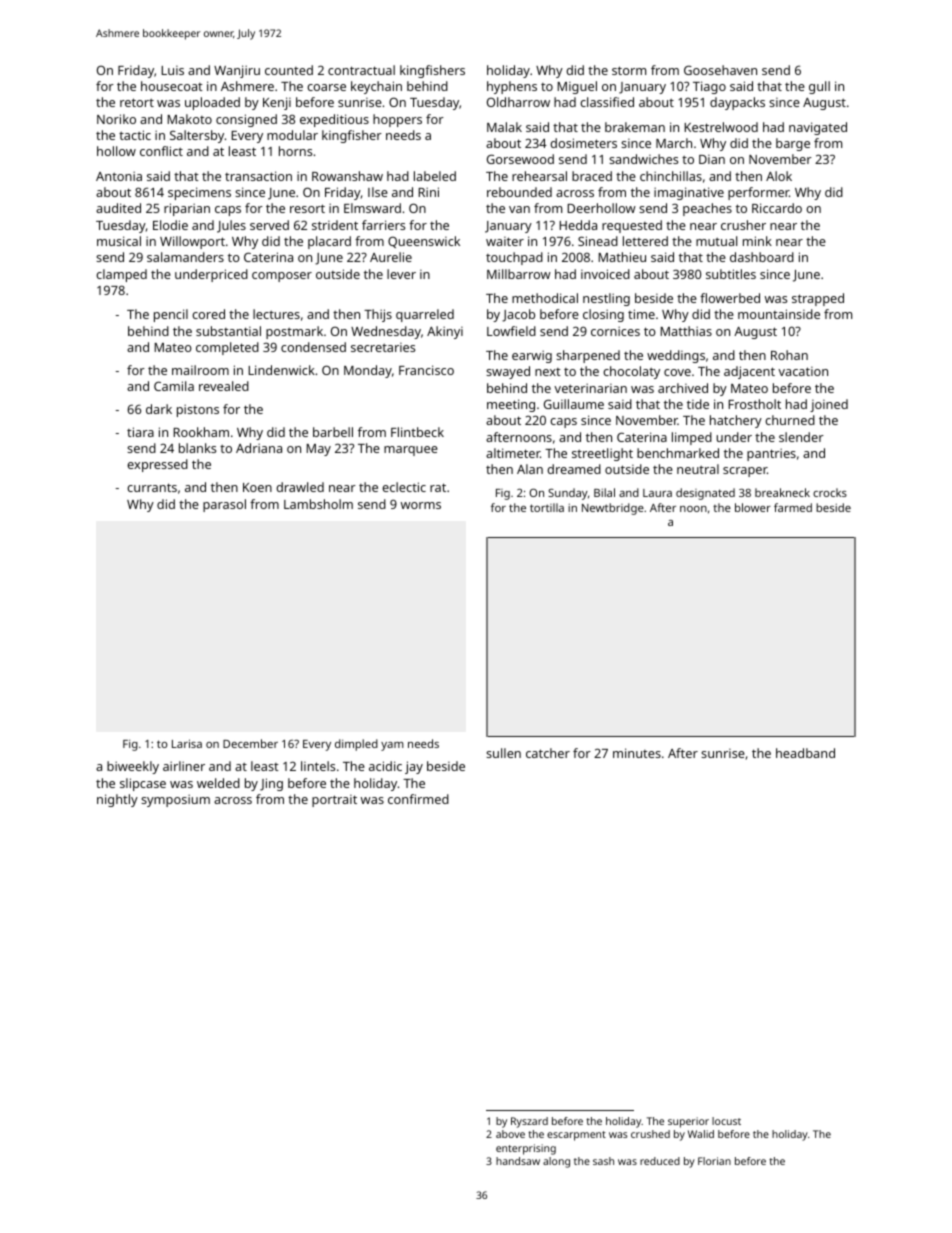 The height and width of the page is (1233, 952). I want to click on parasol, so click(224, 505).
